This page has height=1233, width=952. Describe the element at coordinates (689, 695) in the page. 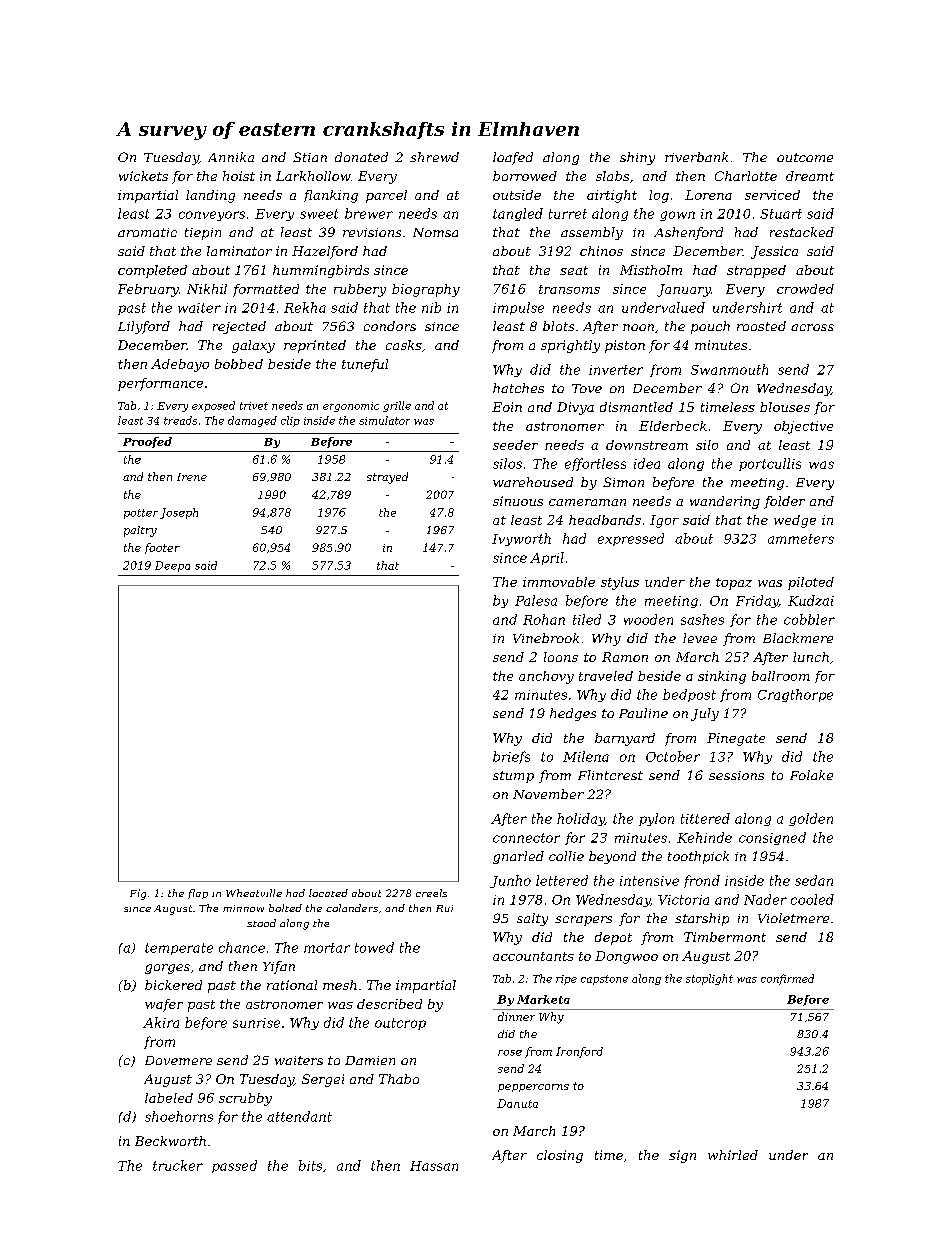

I see `bedpost` at that location.
